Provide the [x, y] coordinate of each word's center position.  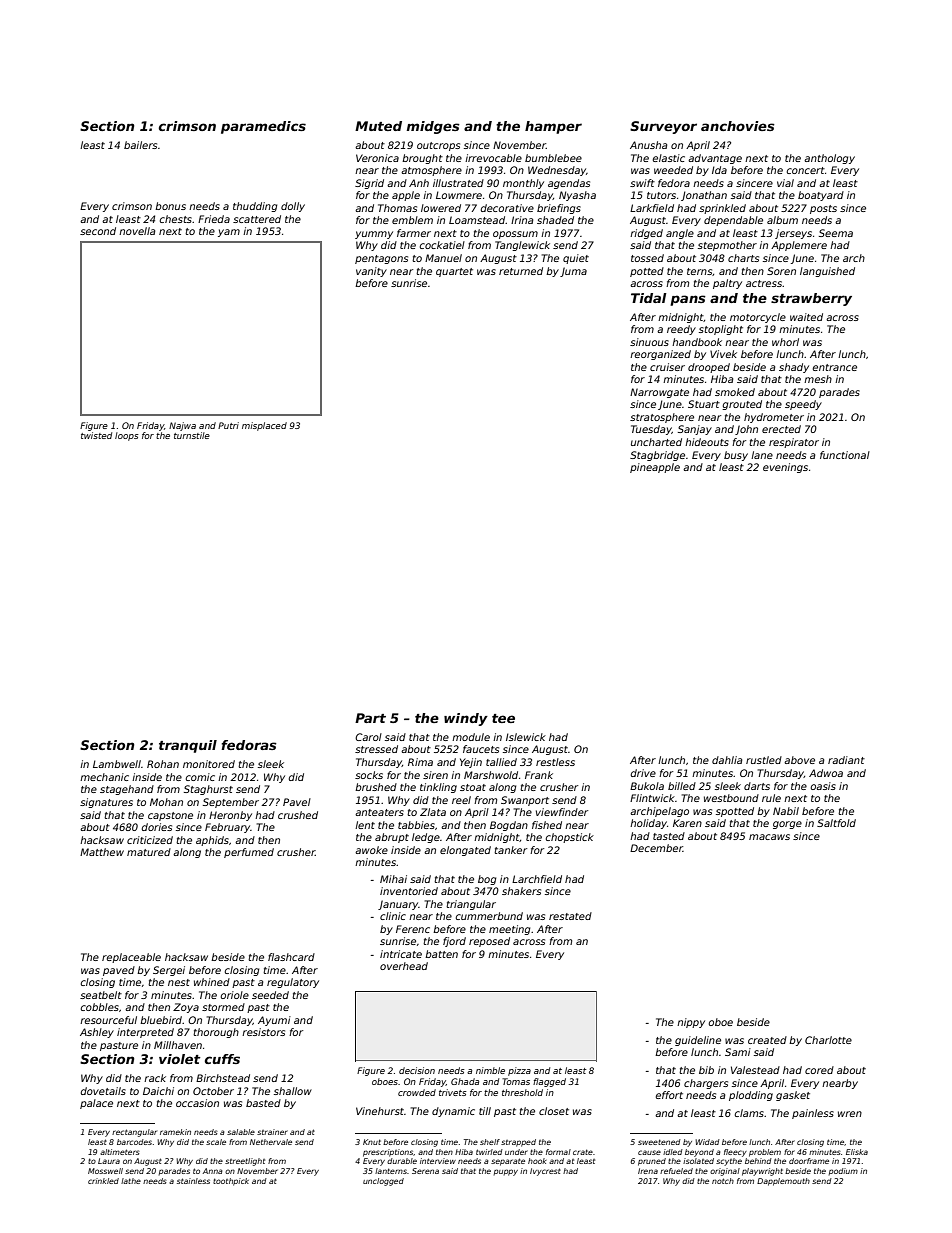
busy [736, 456]
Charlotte [828, 1040]
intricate [401, 954]
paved [119, 971]
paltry [727, 284]
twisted [96, 435]
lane [762, 455]
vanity [371, 272]
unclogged [383, 1182]
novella [137, 231]
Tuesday [651, 430]
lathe [131, 1181]
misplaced [264, 426]
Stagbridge [657, 456]
